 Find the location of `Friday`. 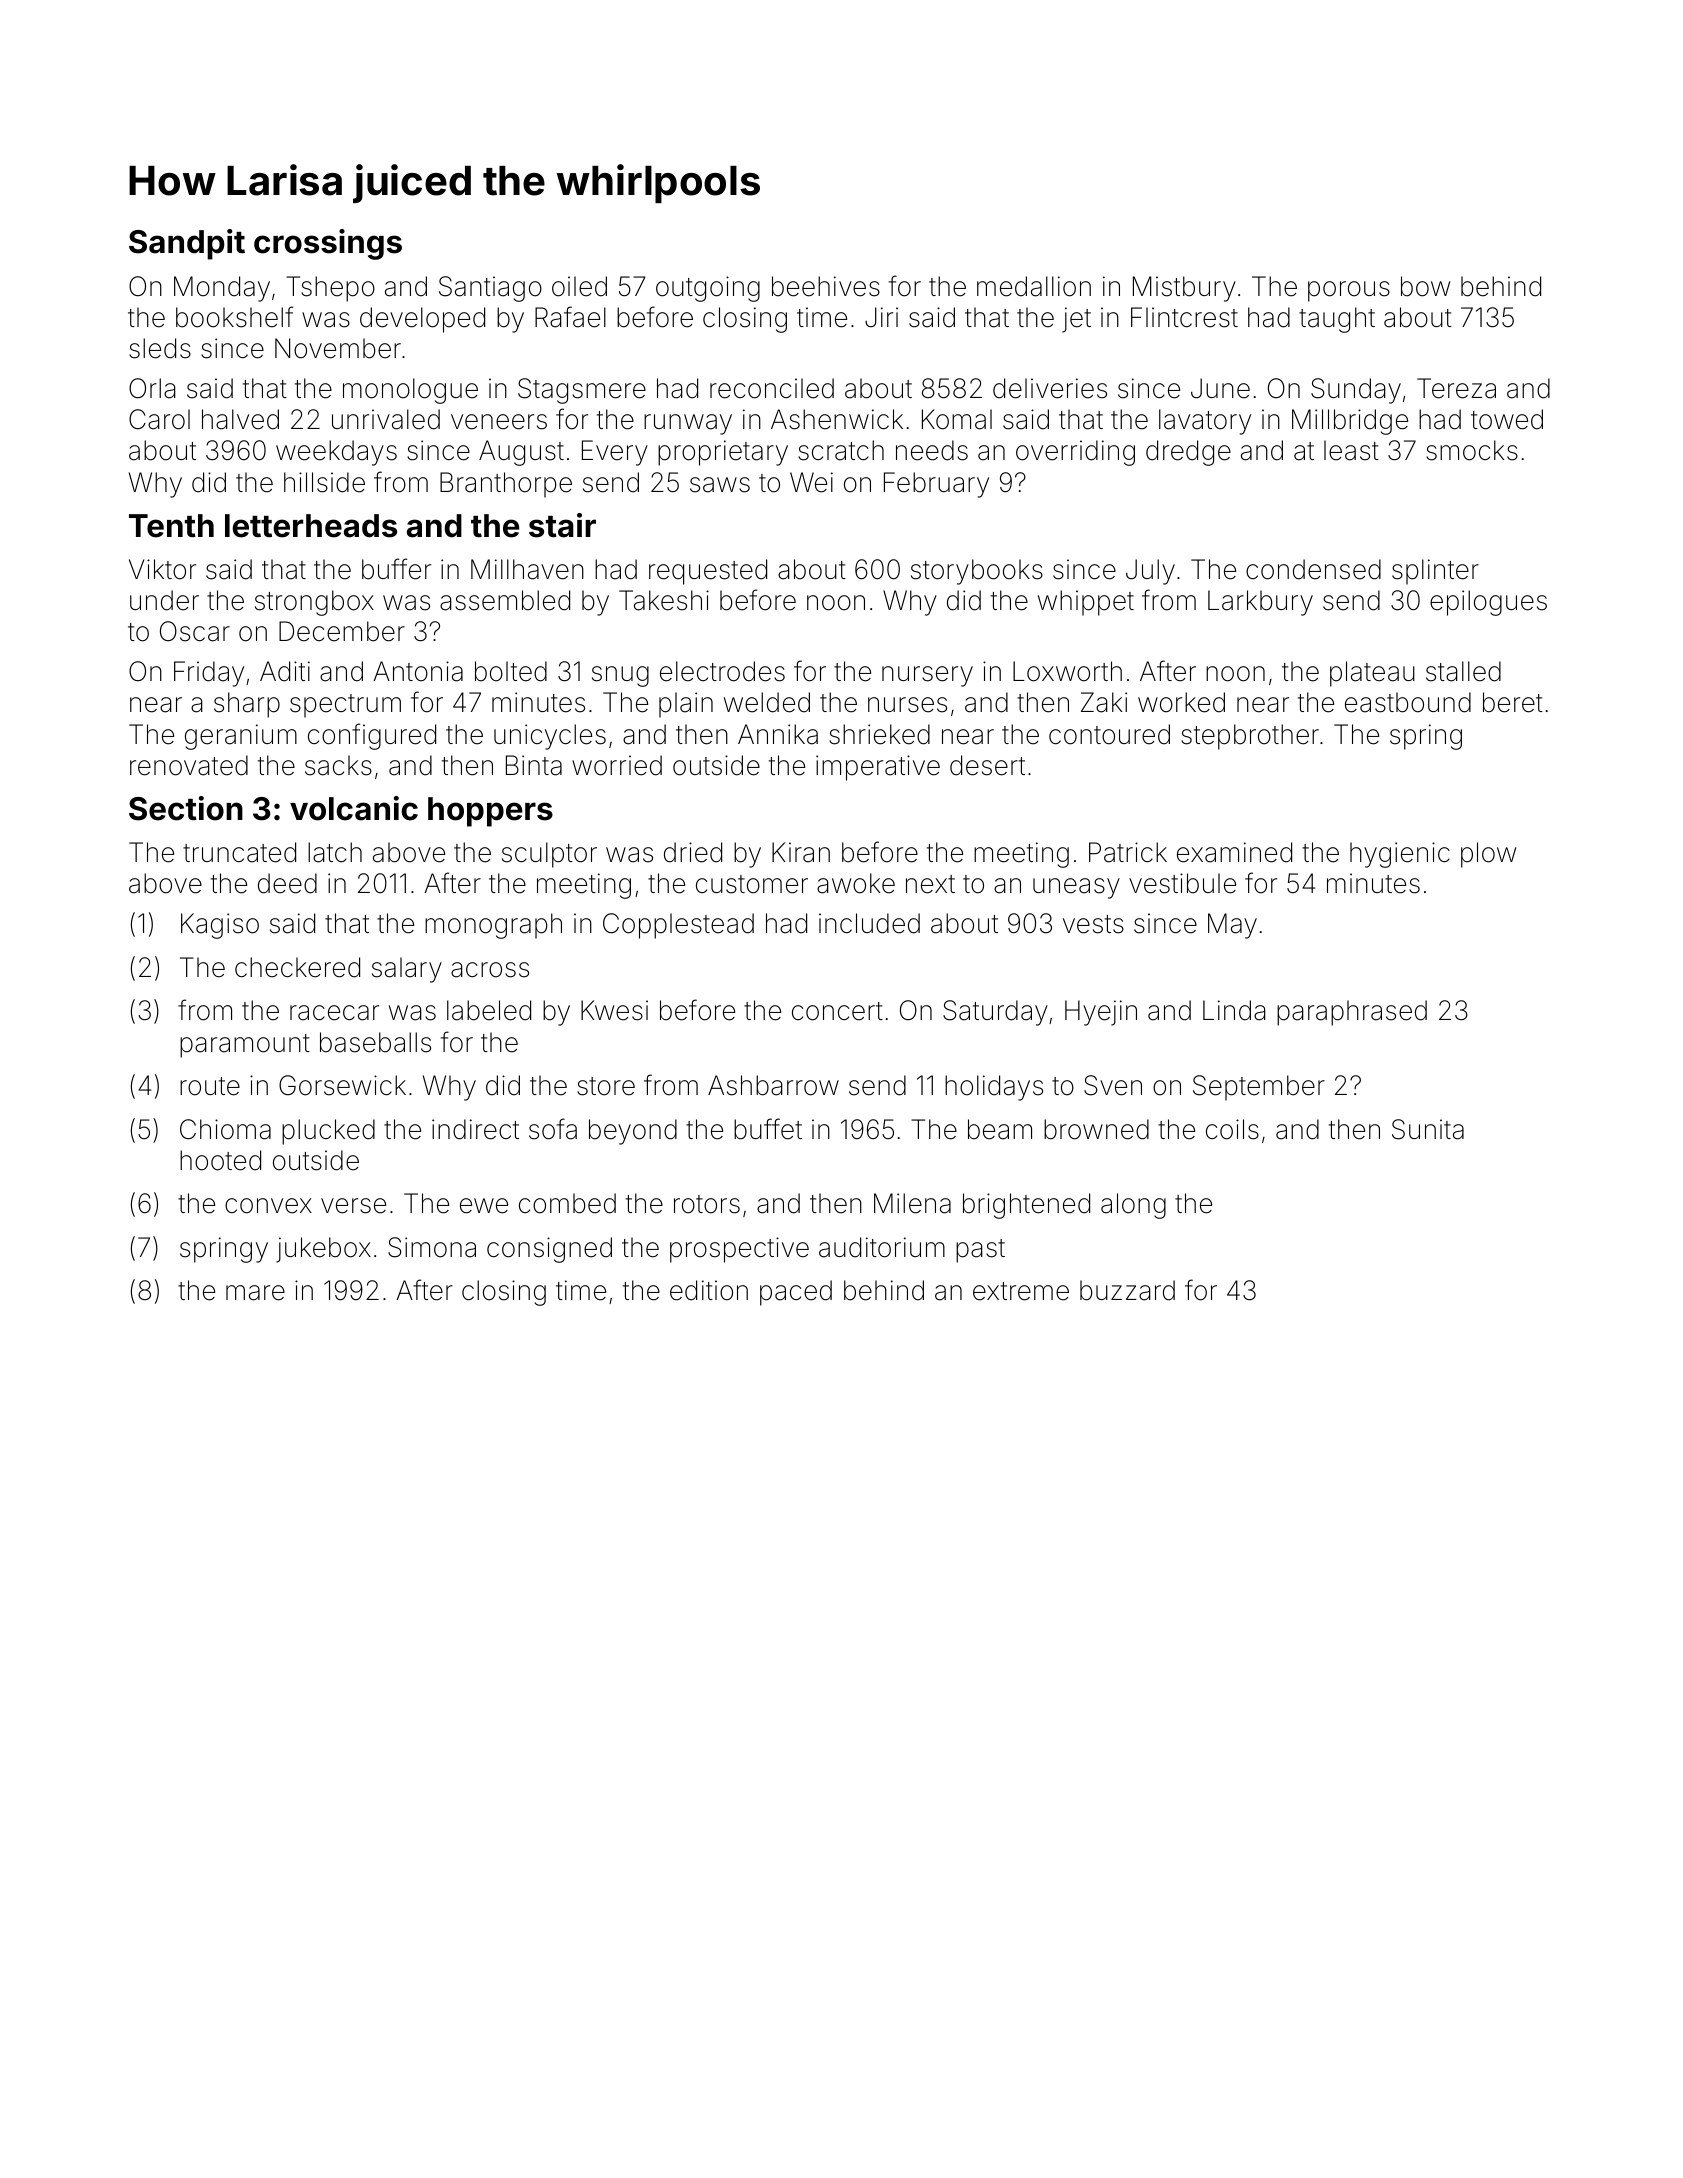

Friday is located at coordinates (209, 674).
